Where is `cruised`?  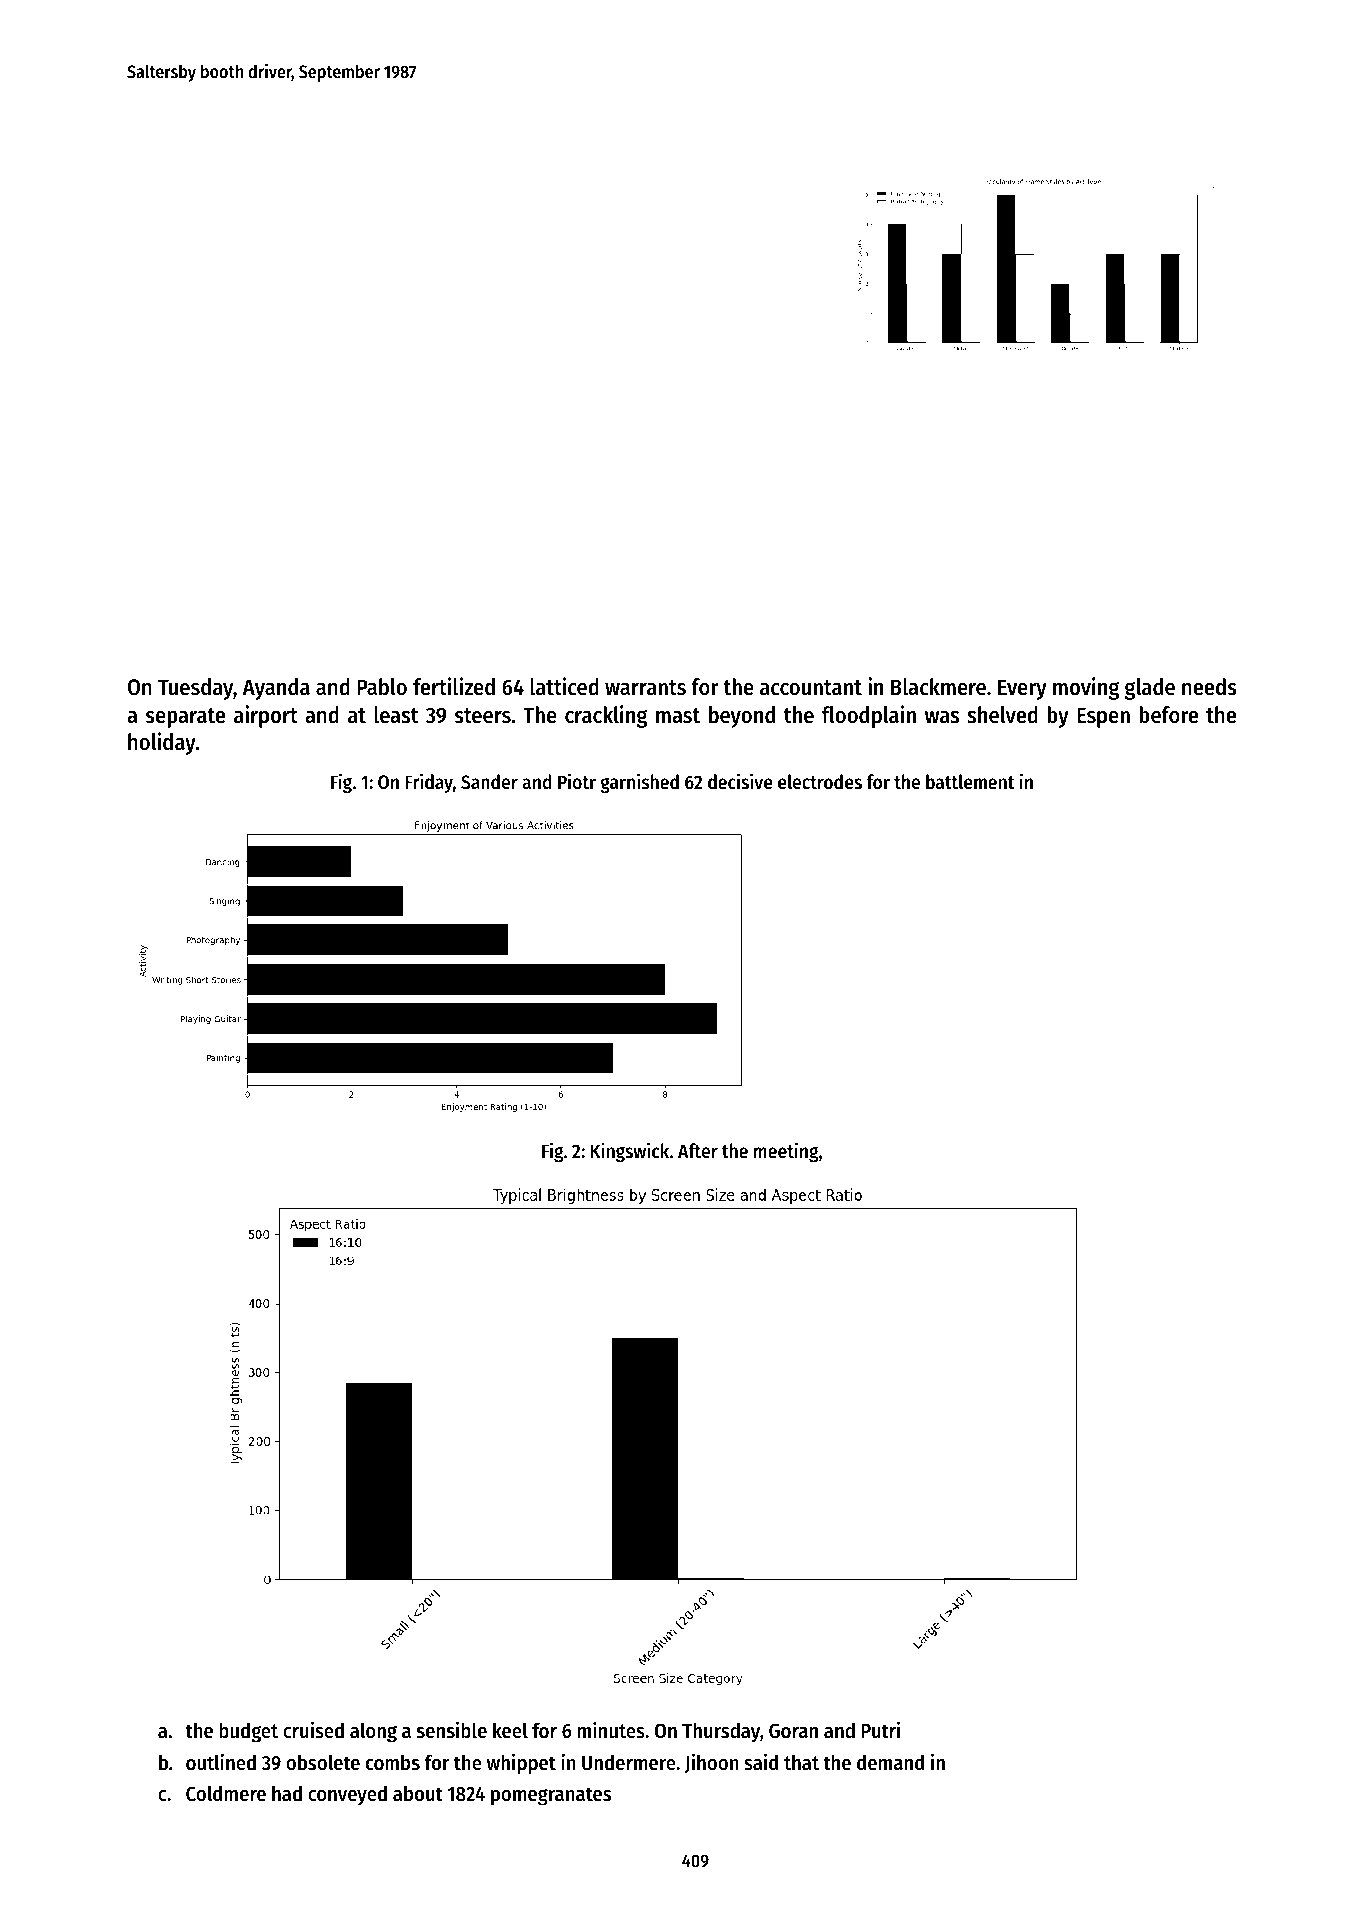
cruised is located at coordinates (313, 1730).
